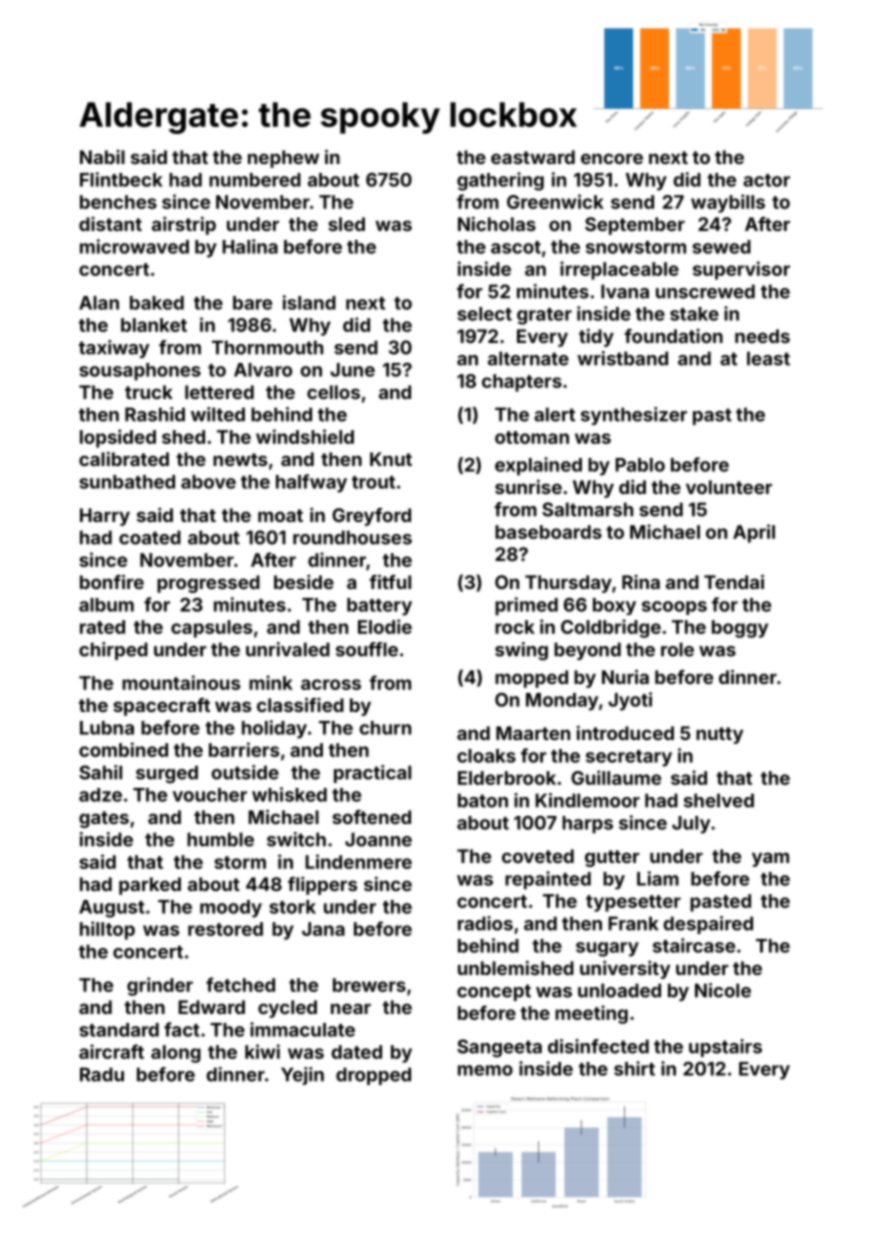 This image has height=1233, width=869. What do you see at coordinates (371, 517) in the image?
I see `Greyford` at bounding box center [371, 517].
